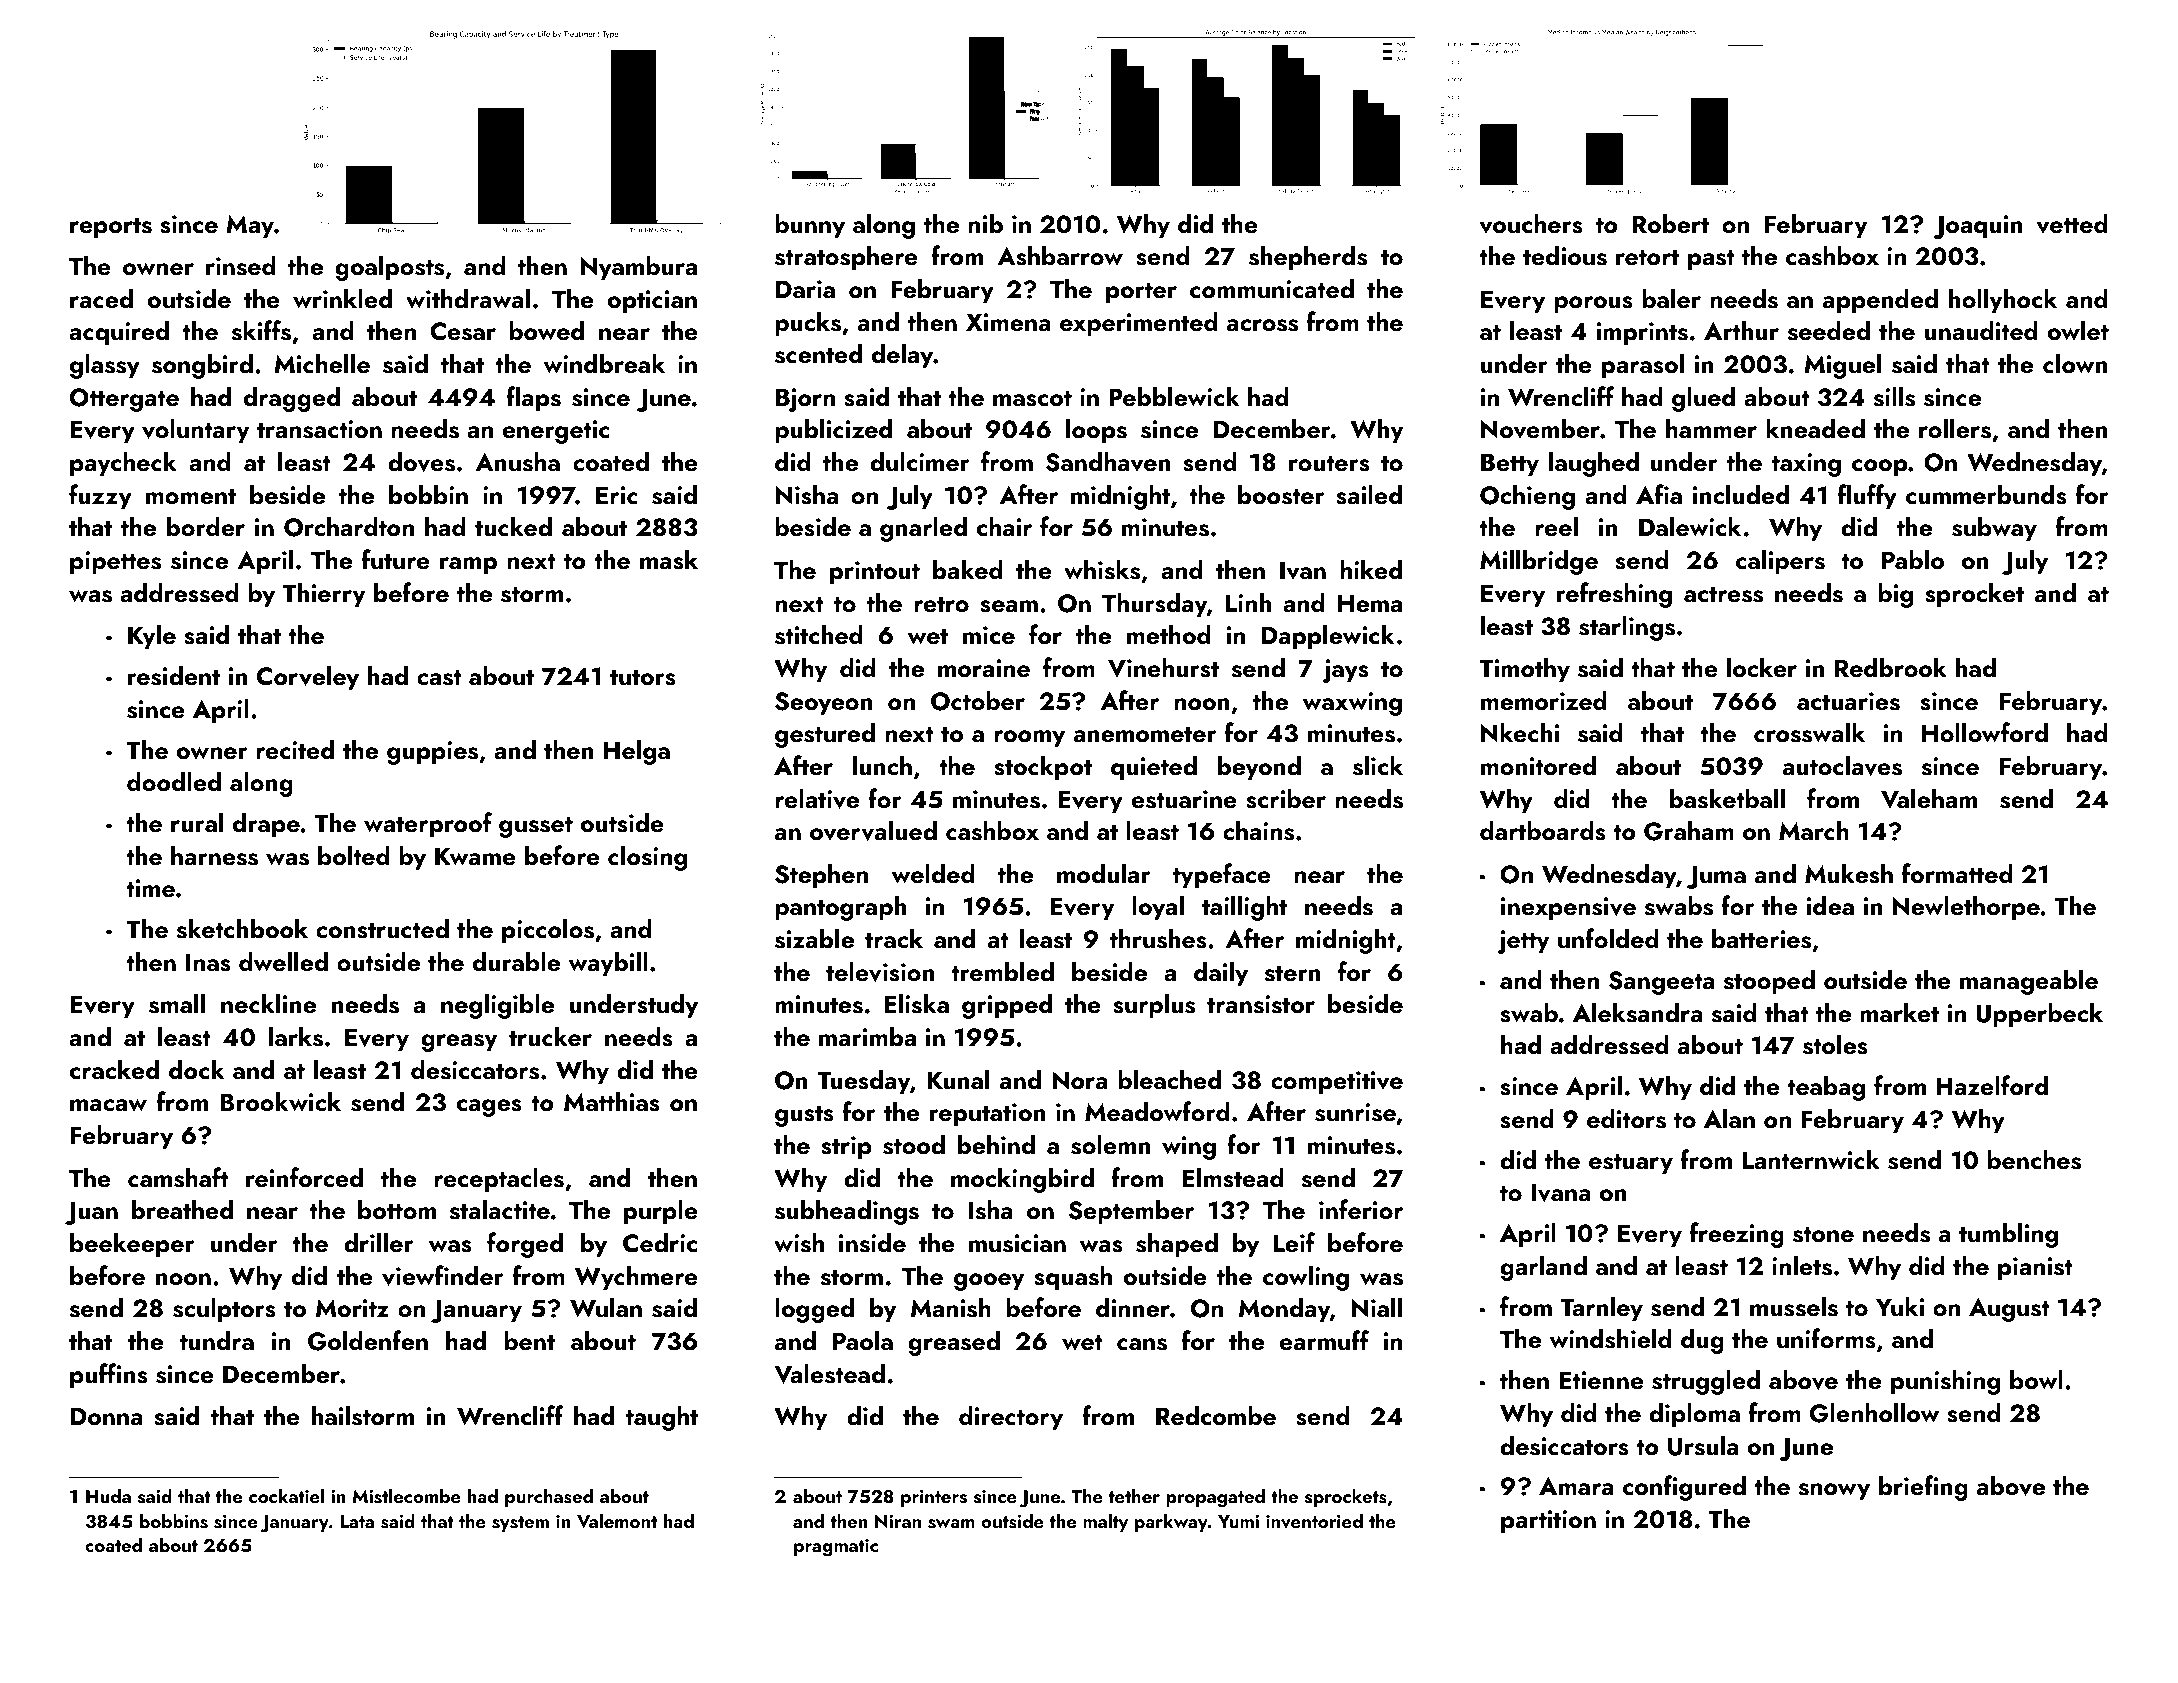  I want to click on appended, so click(1880, 301).
